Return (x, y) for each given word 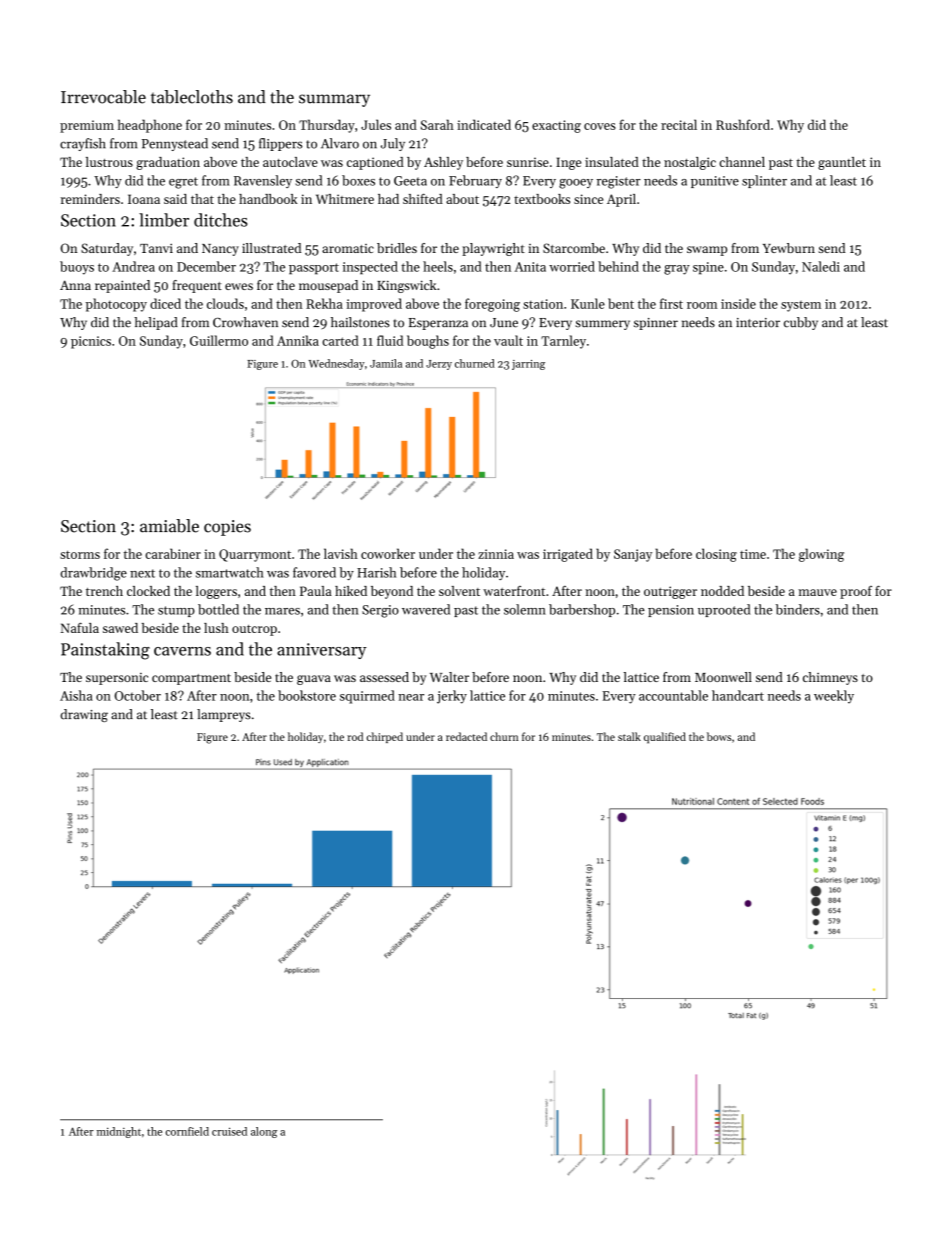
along (264, 1132)
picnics (91, 342)
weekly (834, 697)
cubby (801, 323)
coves (600, 126)
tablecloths (192, 97)
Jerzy (439, 365)
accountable (673, 695)
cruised (229, 1131)
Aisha (76, 695)
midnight (119, 1132)
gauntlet (842, 163)
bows (719, 736)
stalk (629, 736)
